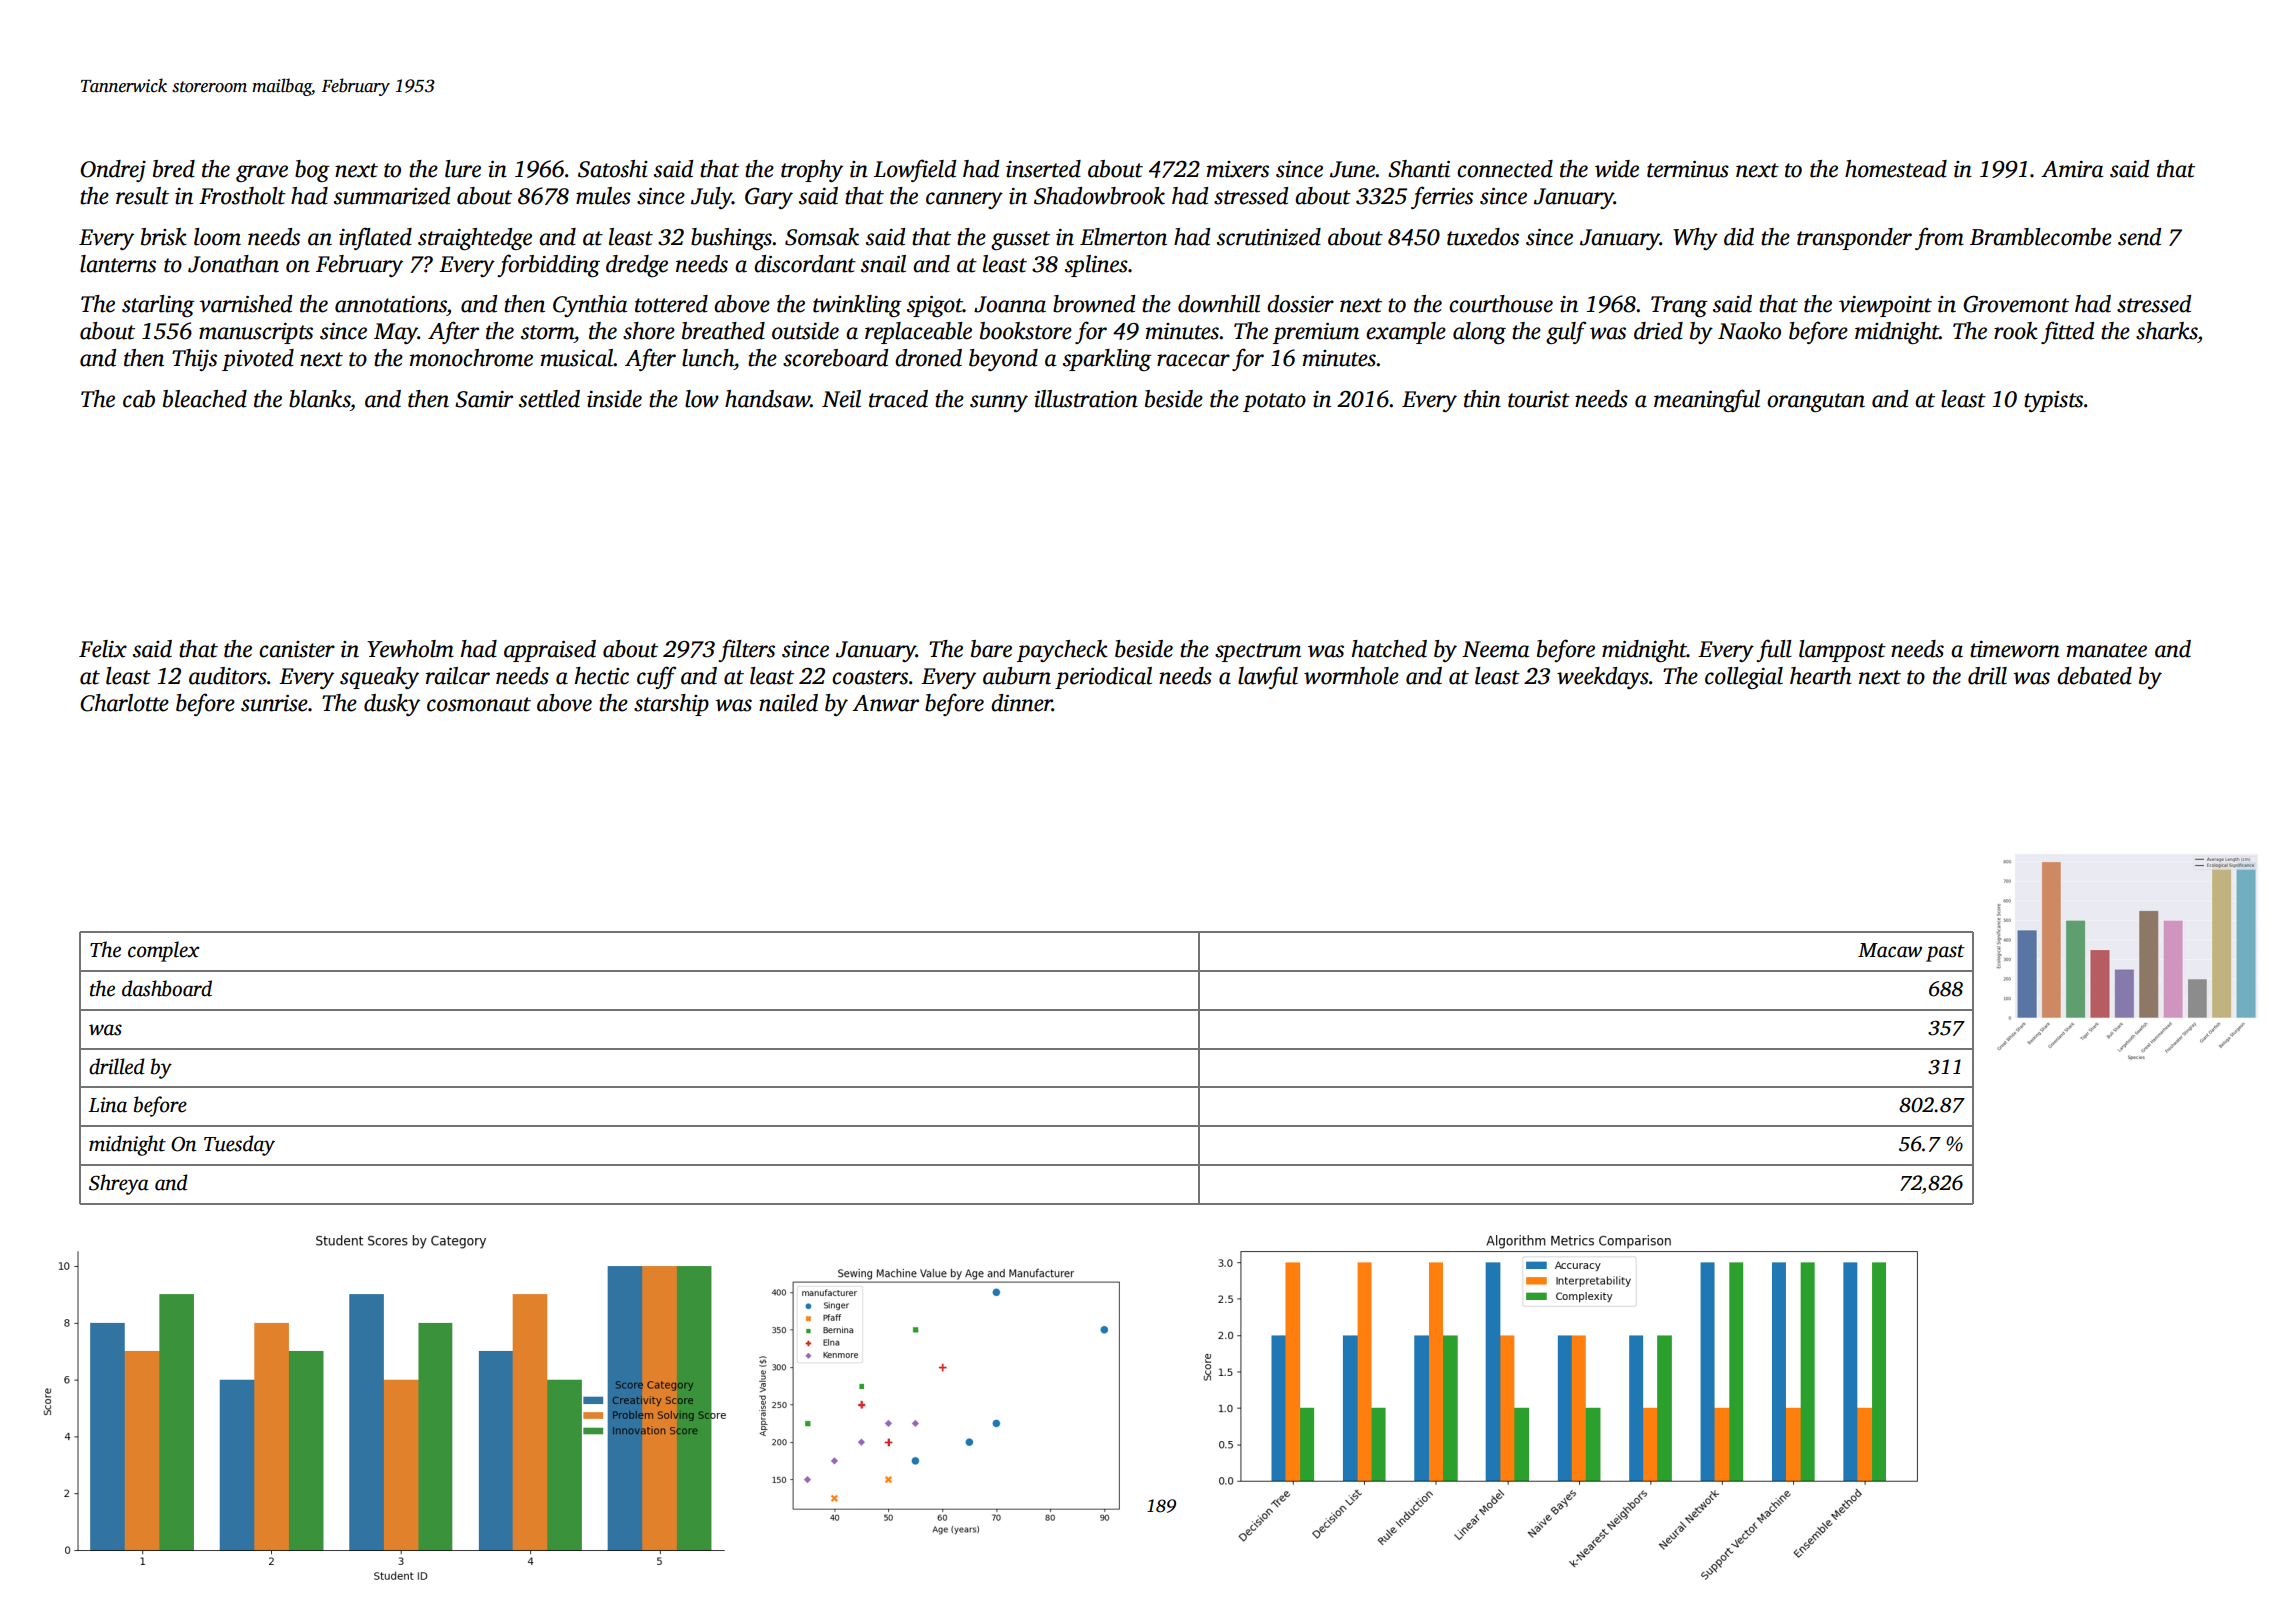  Describe the element at coordinates (319, 399) in the page. I see `blanks` at that location.
